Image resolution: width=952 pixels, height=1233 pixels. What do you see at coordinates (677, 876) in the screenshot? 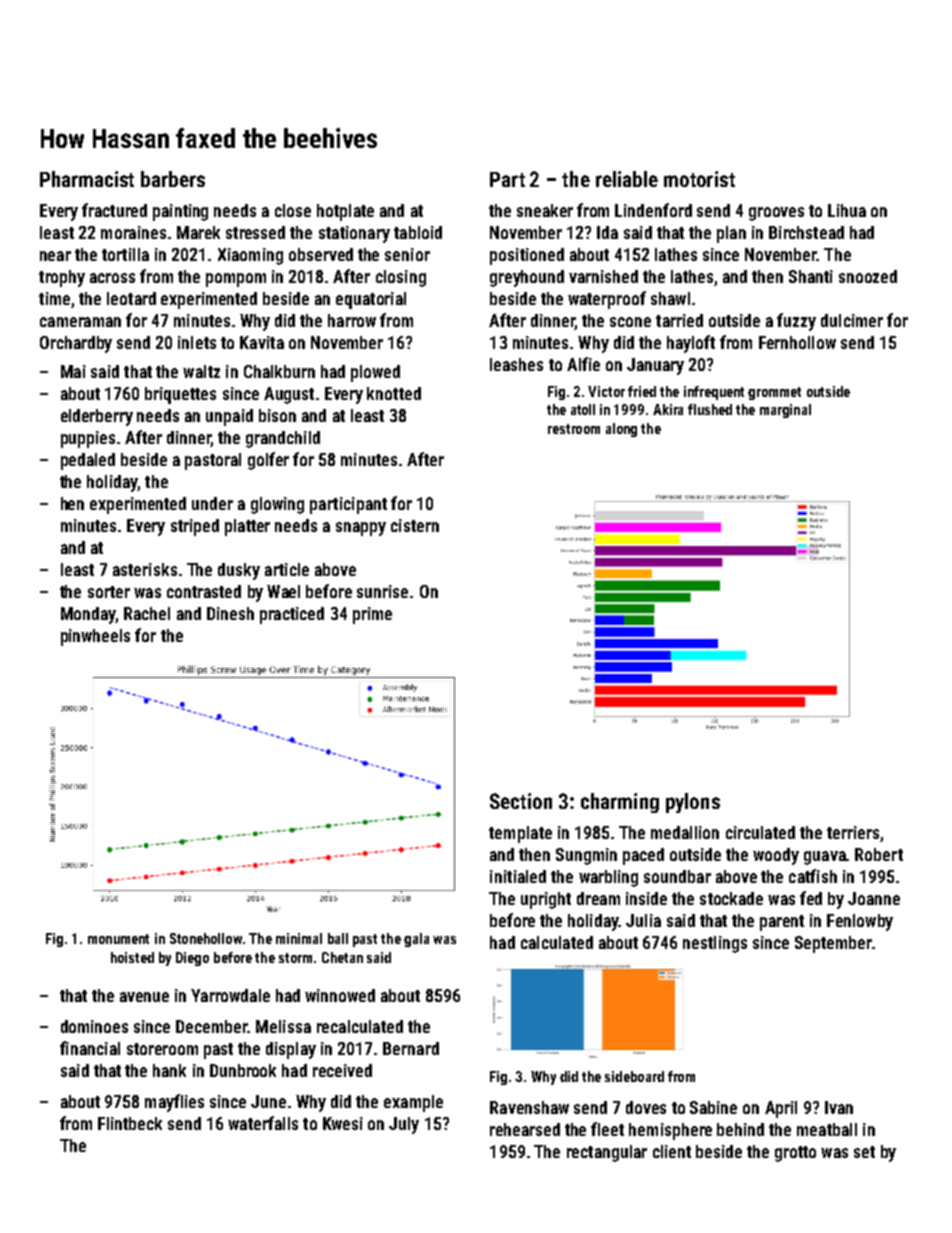
I see `soundbar` at bounding box center [677, 876].
